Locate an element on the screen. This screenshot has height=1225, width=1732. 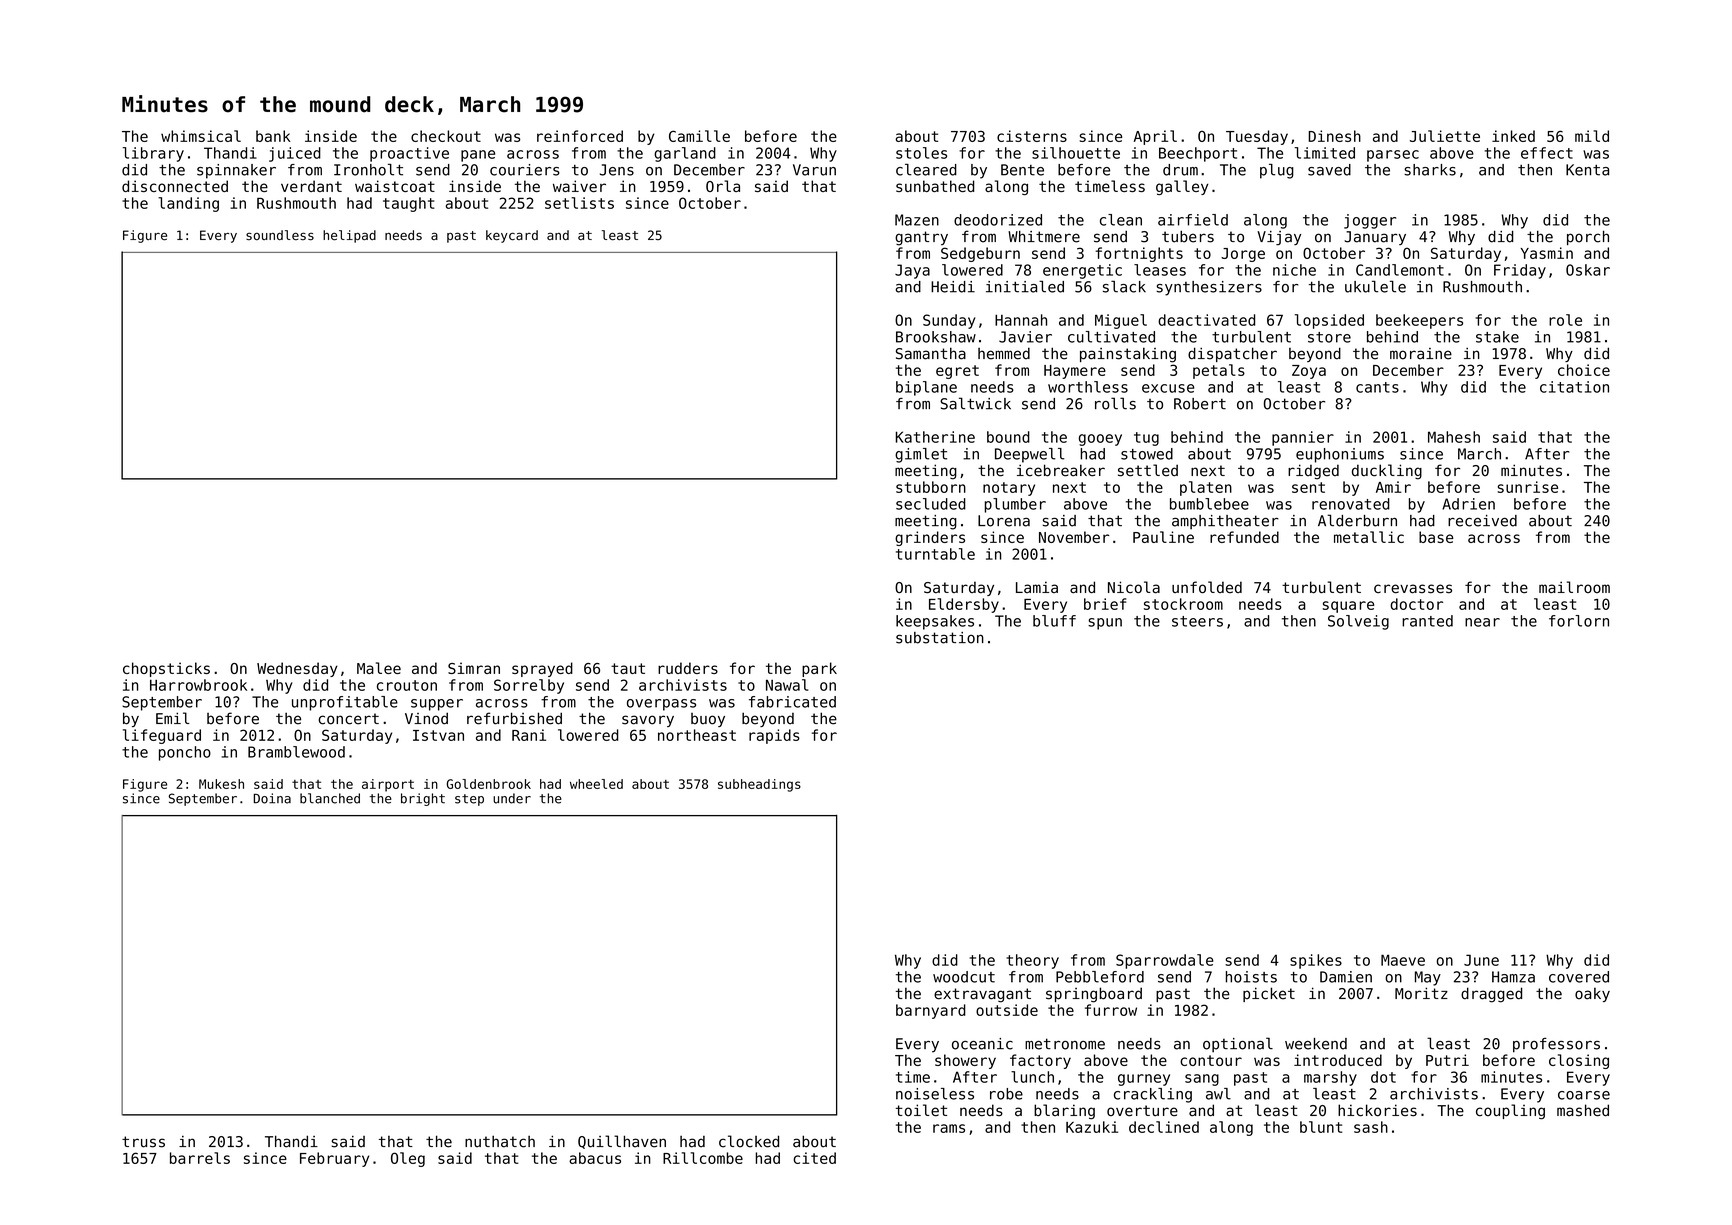
forlorn is located at coordinates (1579, 621).
